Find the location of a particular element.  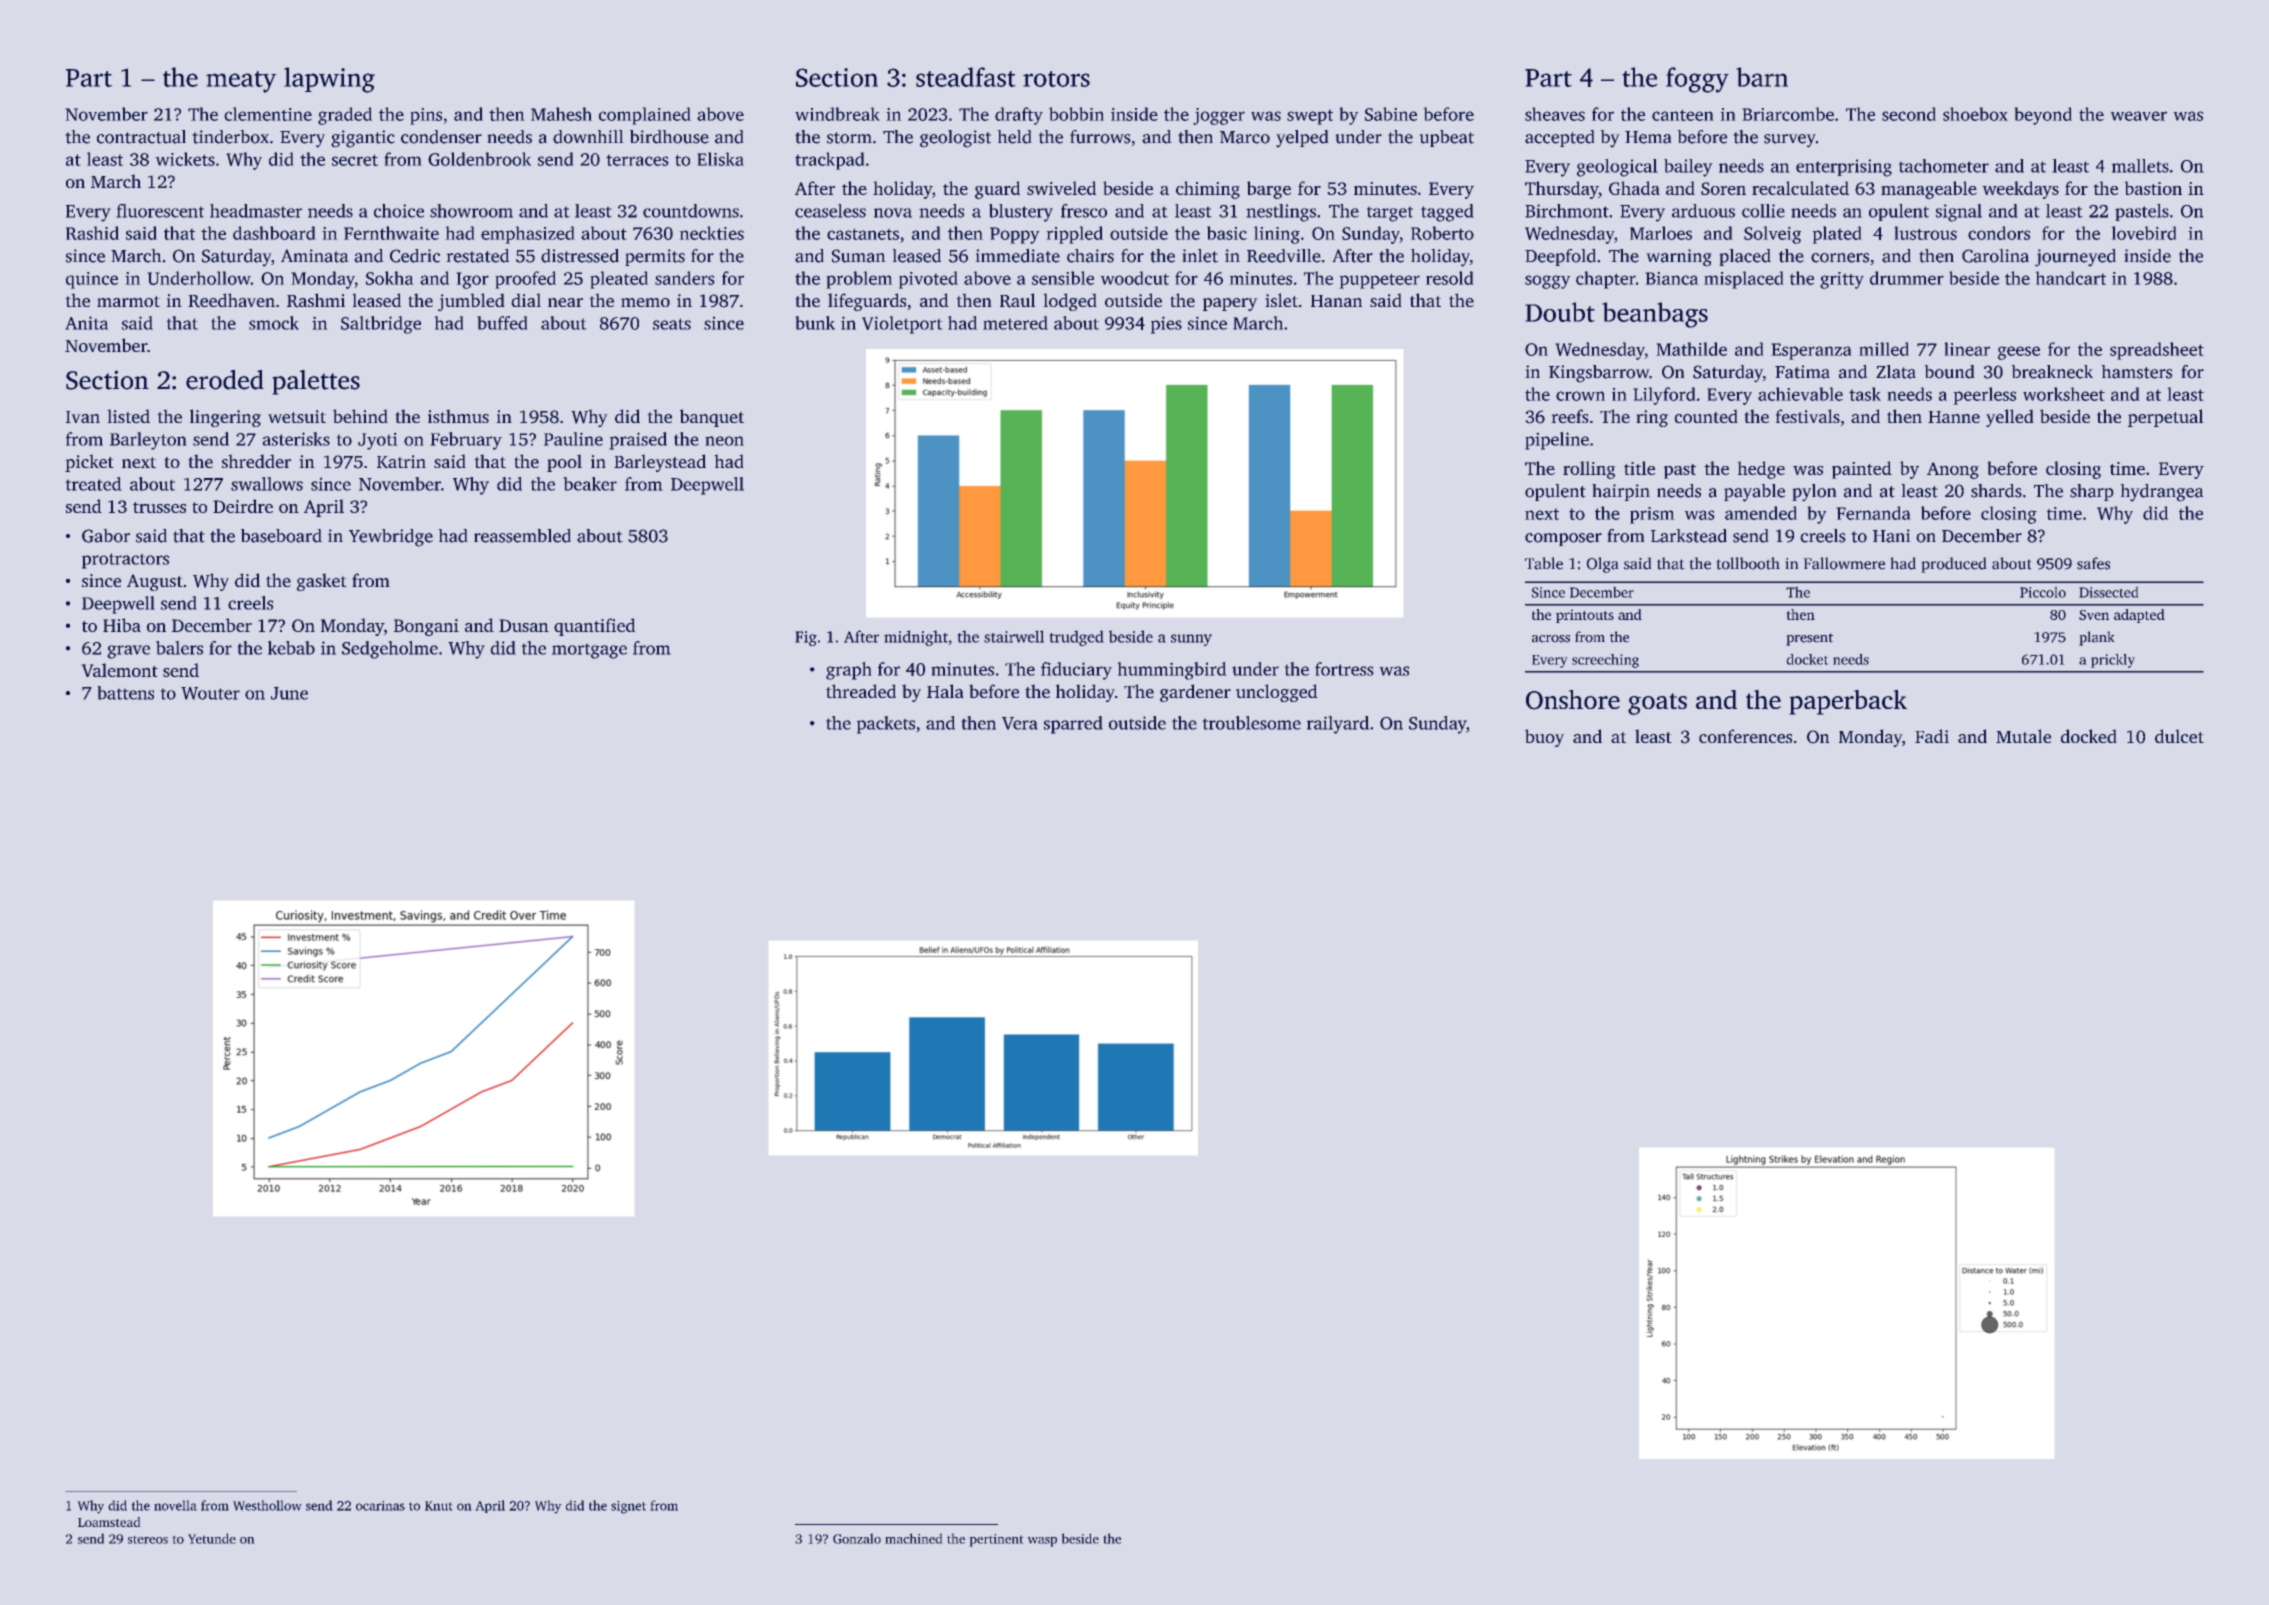

Gonzalo is located at coordinates (857, 1538).
